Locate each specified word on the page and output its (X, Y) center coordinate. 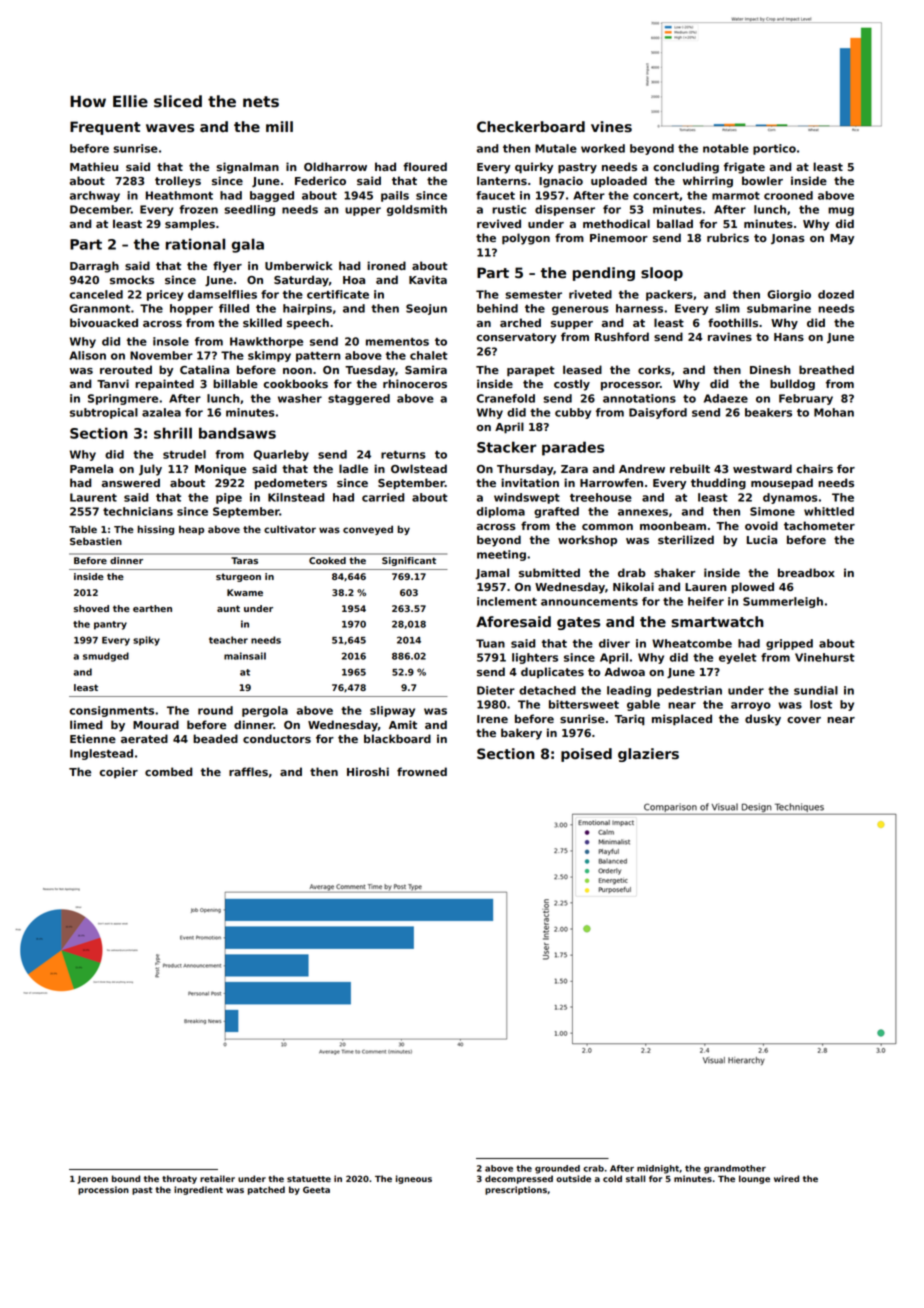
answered (131, 482)
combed (168, 771)
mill (279, 126)
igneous (414, 1179)
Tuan (490, 643)
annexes (643, 512)
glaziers (648, 755)
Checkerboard (531, 127)
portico (774, 149)
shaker (674, 572)
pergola (265, 711)
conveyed (368, 530)
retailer (217, 1178)
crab (593, 1168)
